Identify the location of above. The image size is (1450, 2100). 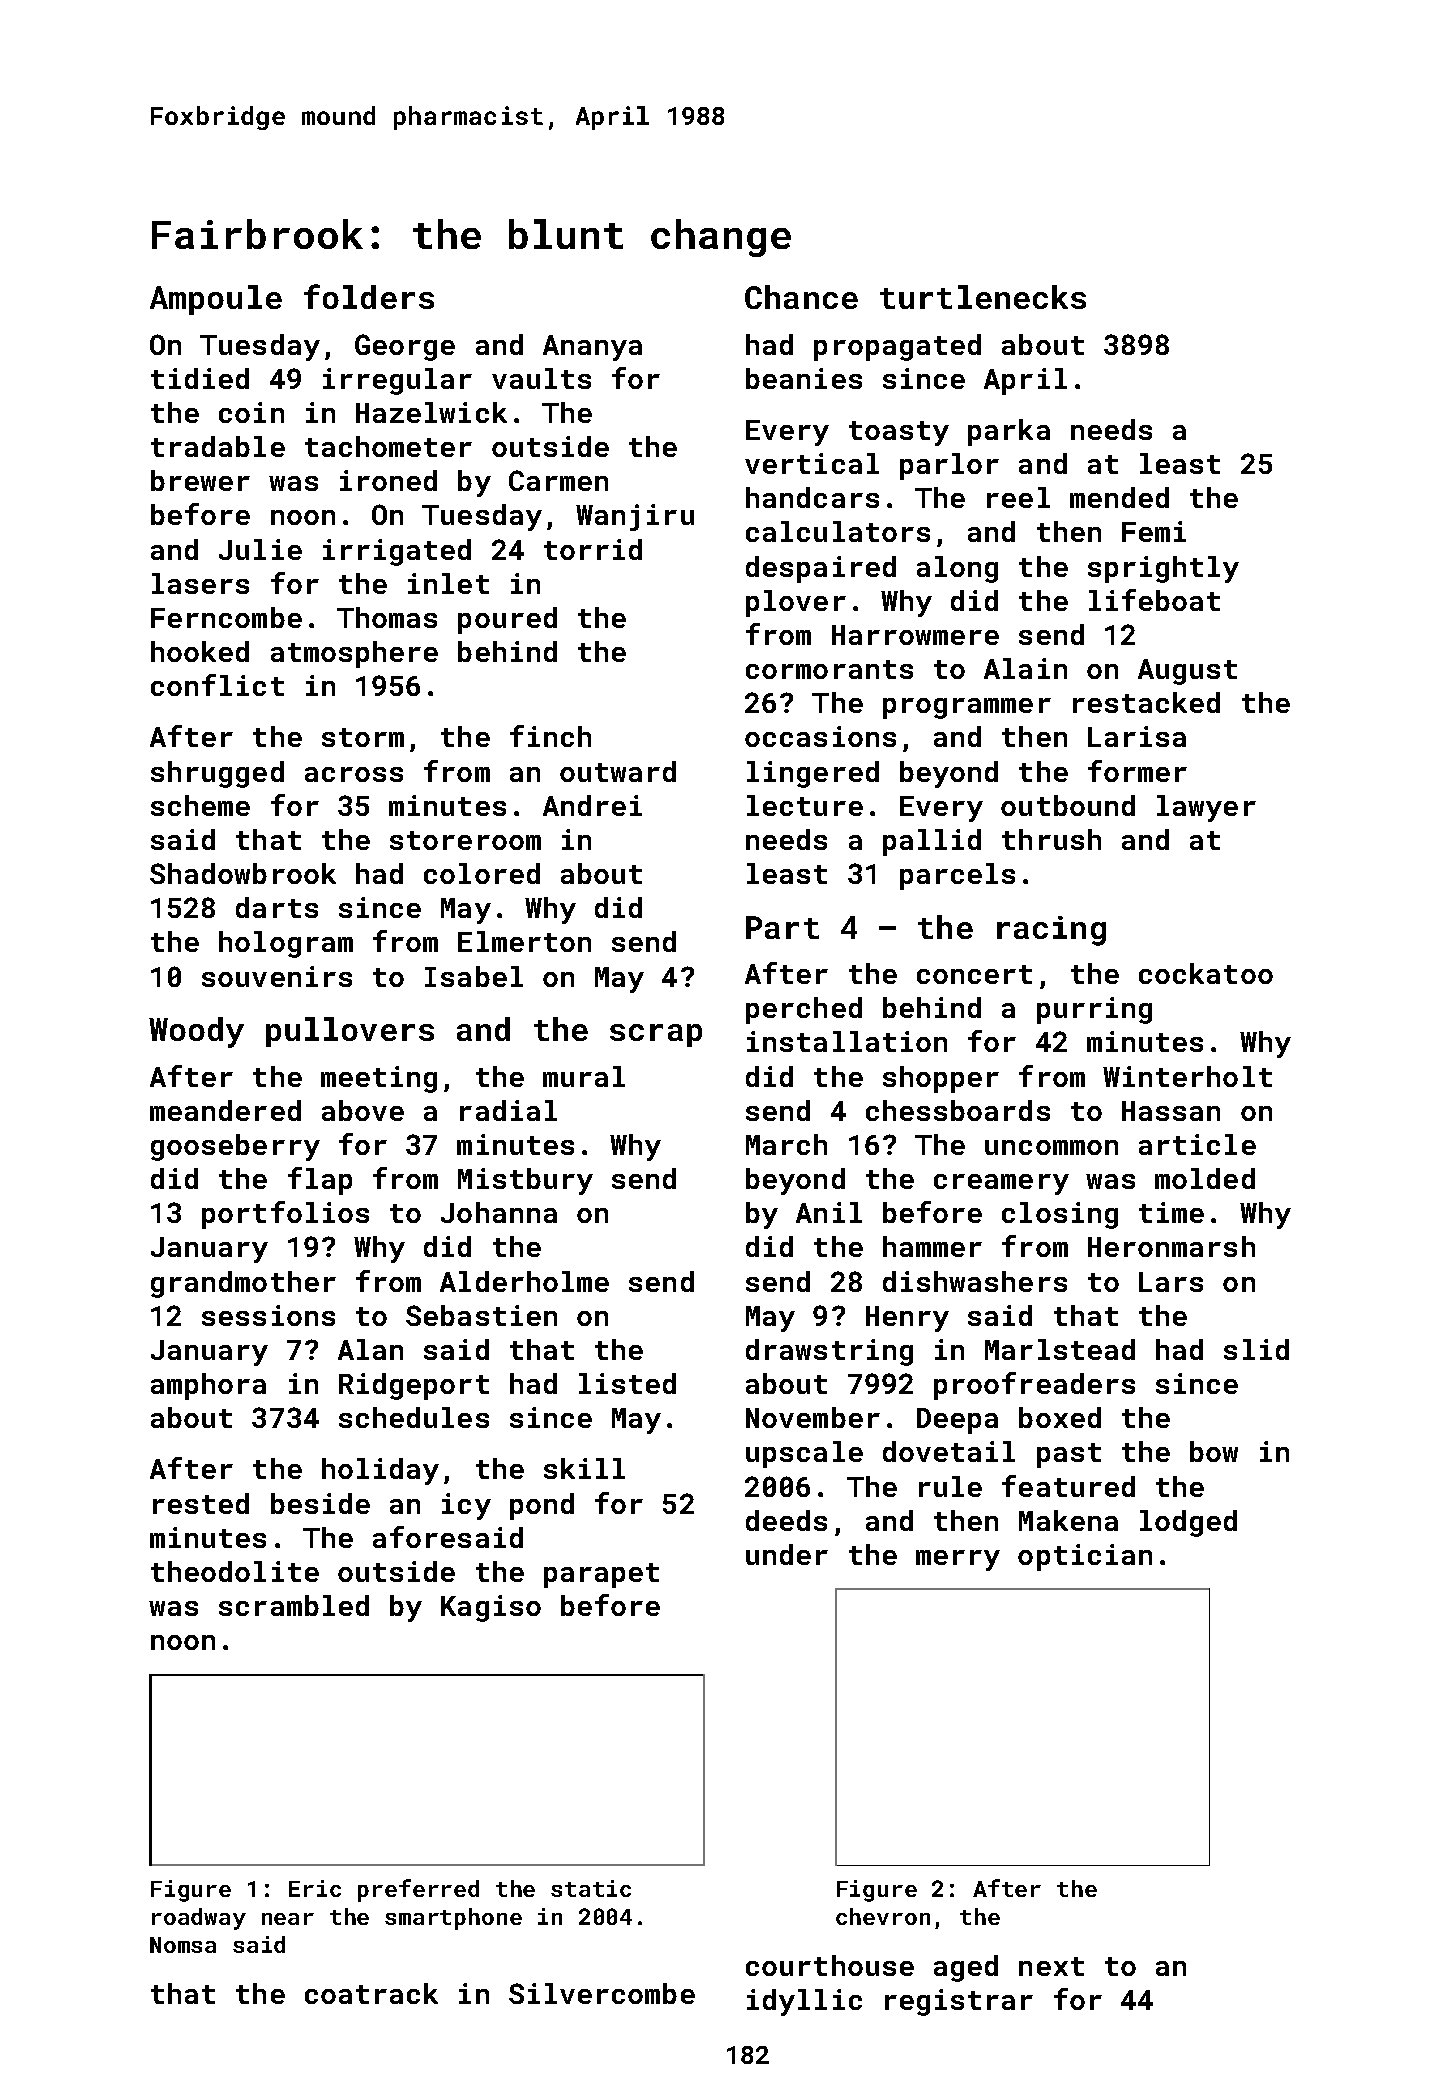
(363, 1110).
